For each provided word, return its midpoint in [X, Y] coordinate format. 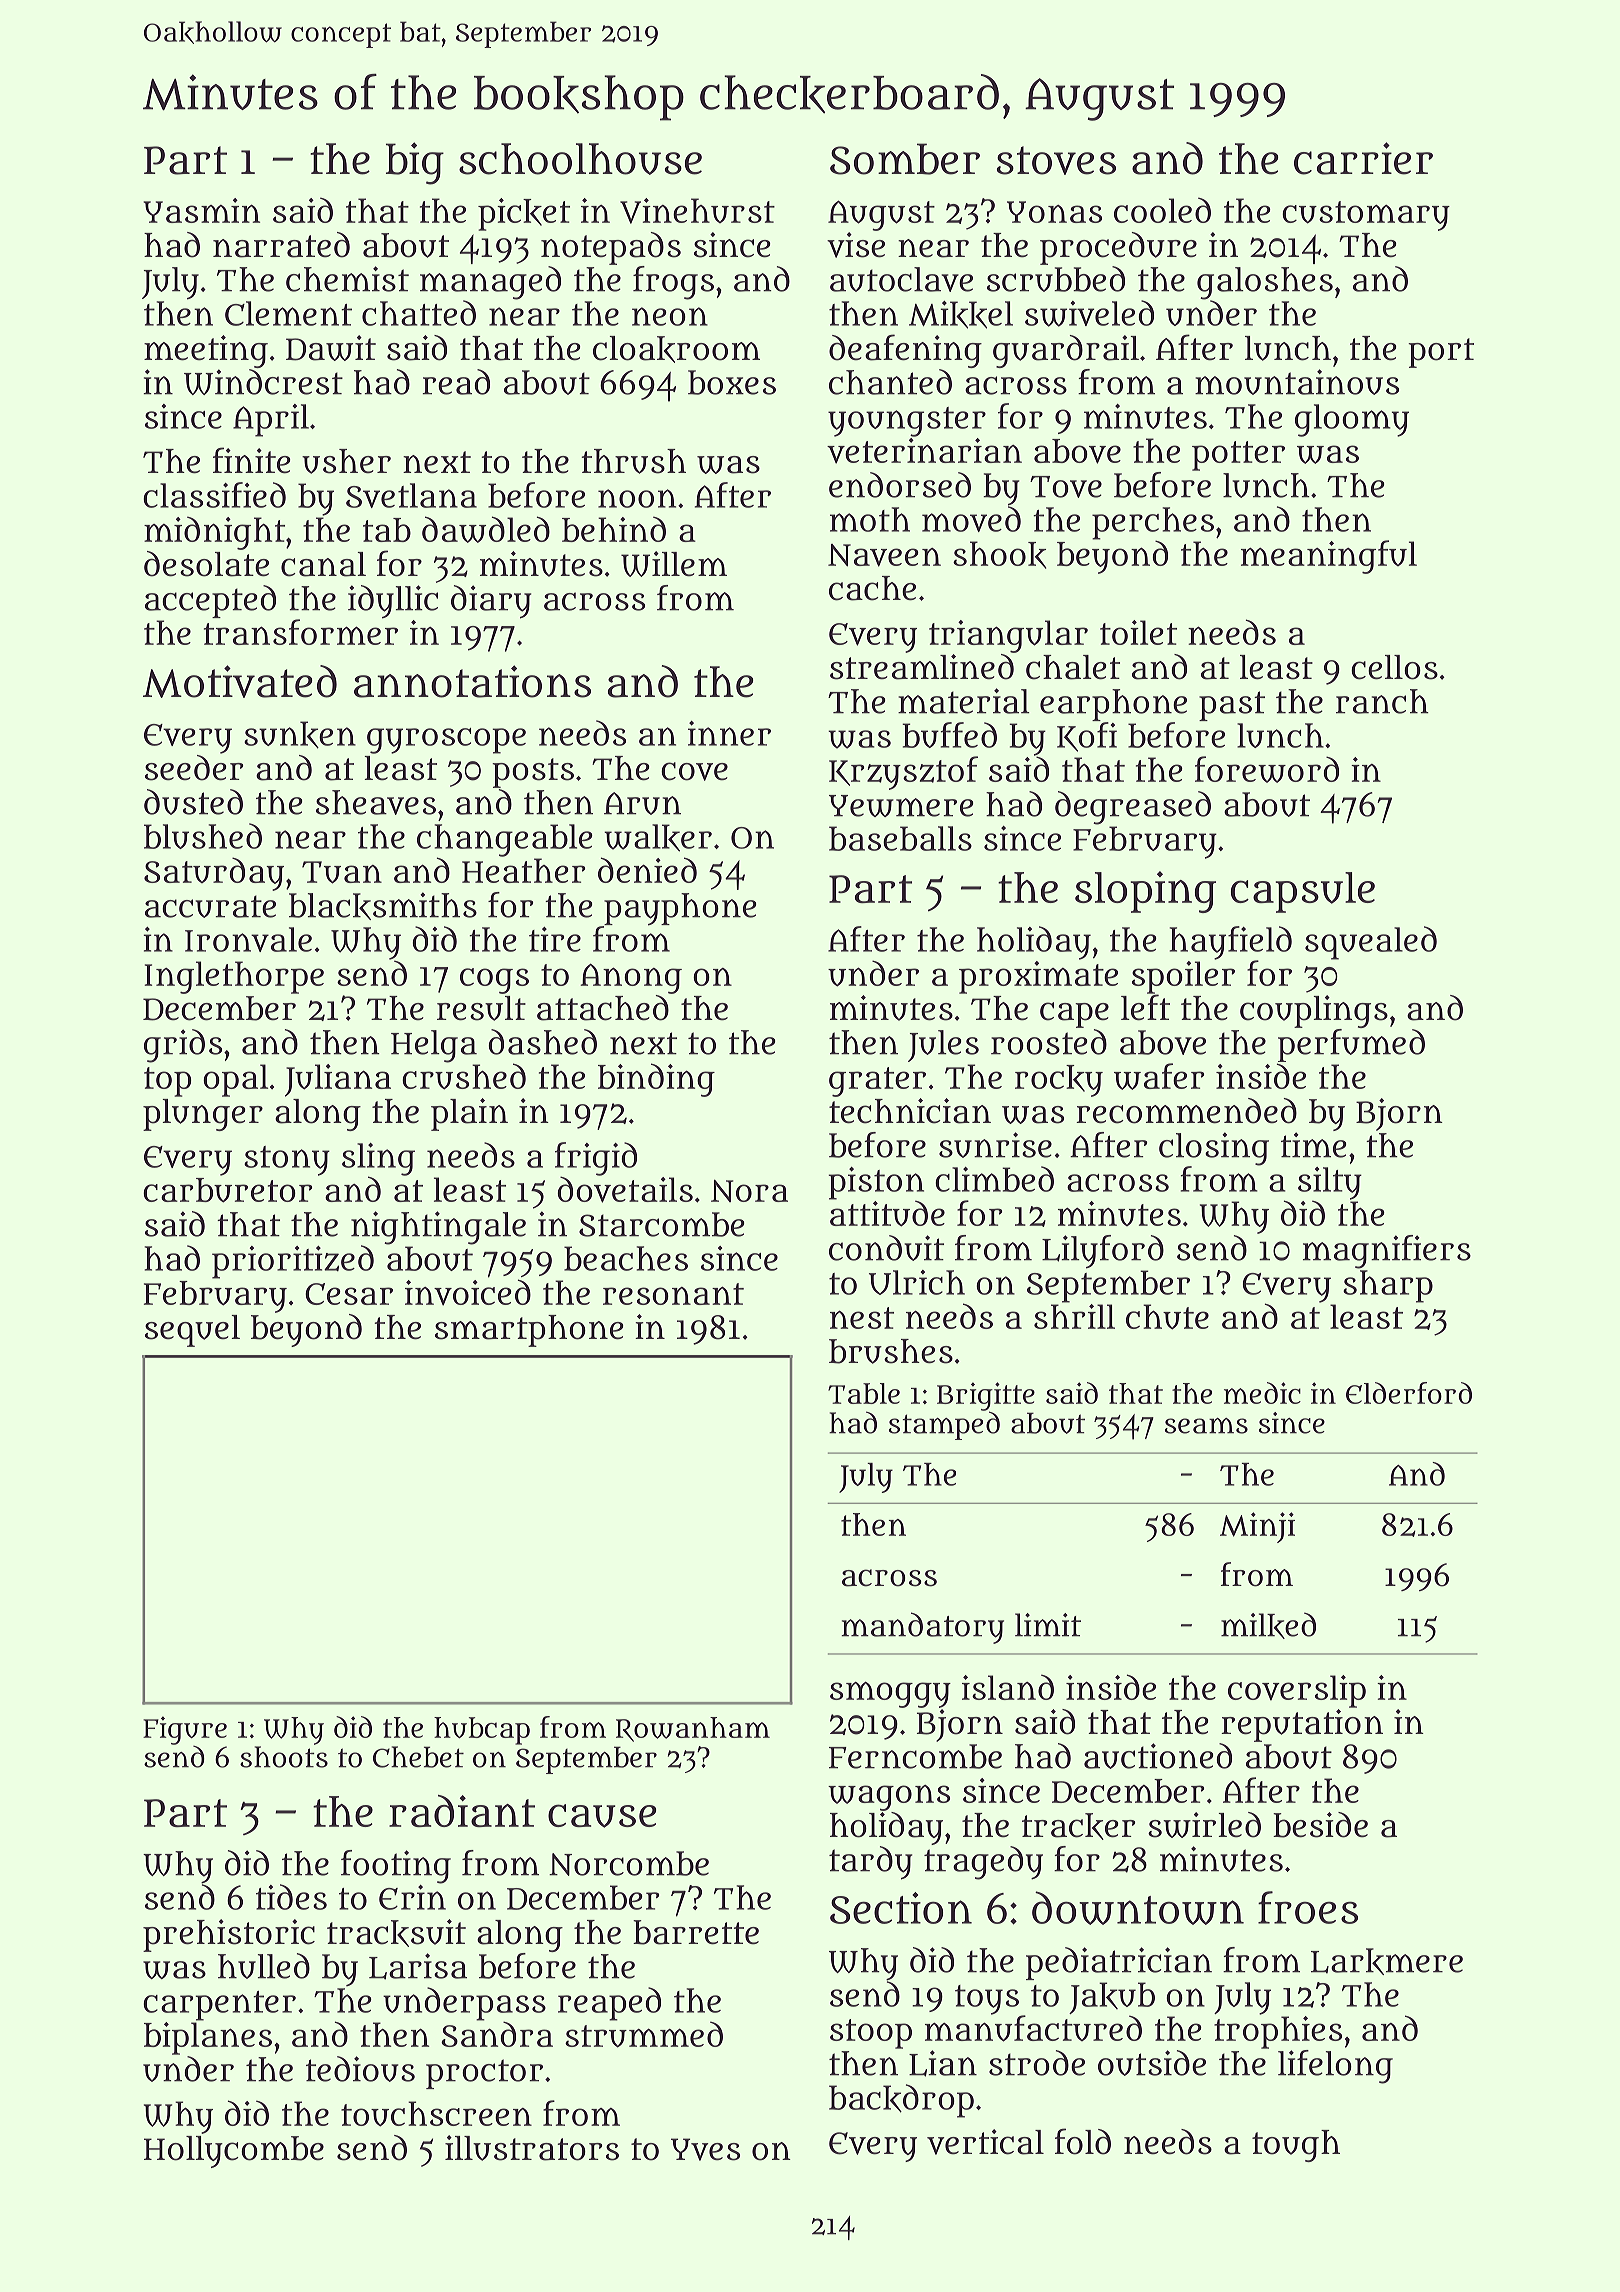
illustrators [532, 2148]
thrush [633, 461]
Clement [288, 313]
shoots [284, 1757]
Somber [905, 159]
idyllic [393, 602]
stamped [944, 1425]
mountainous [1297, 382]
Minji [1257, 1527]
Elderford [1409, 1393]
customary [1366, 216]
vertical [985, 2142]
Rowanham [693, 1729]
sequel [192, 1331]
